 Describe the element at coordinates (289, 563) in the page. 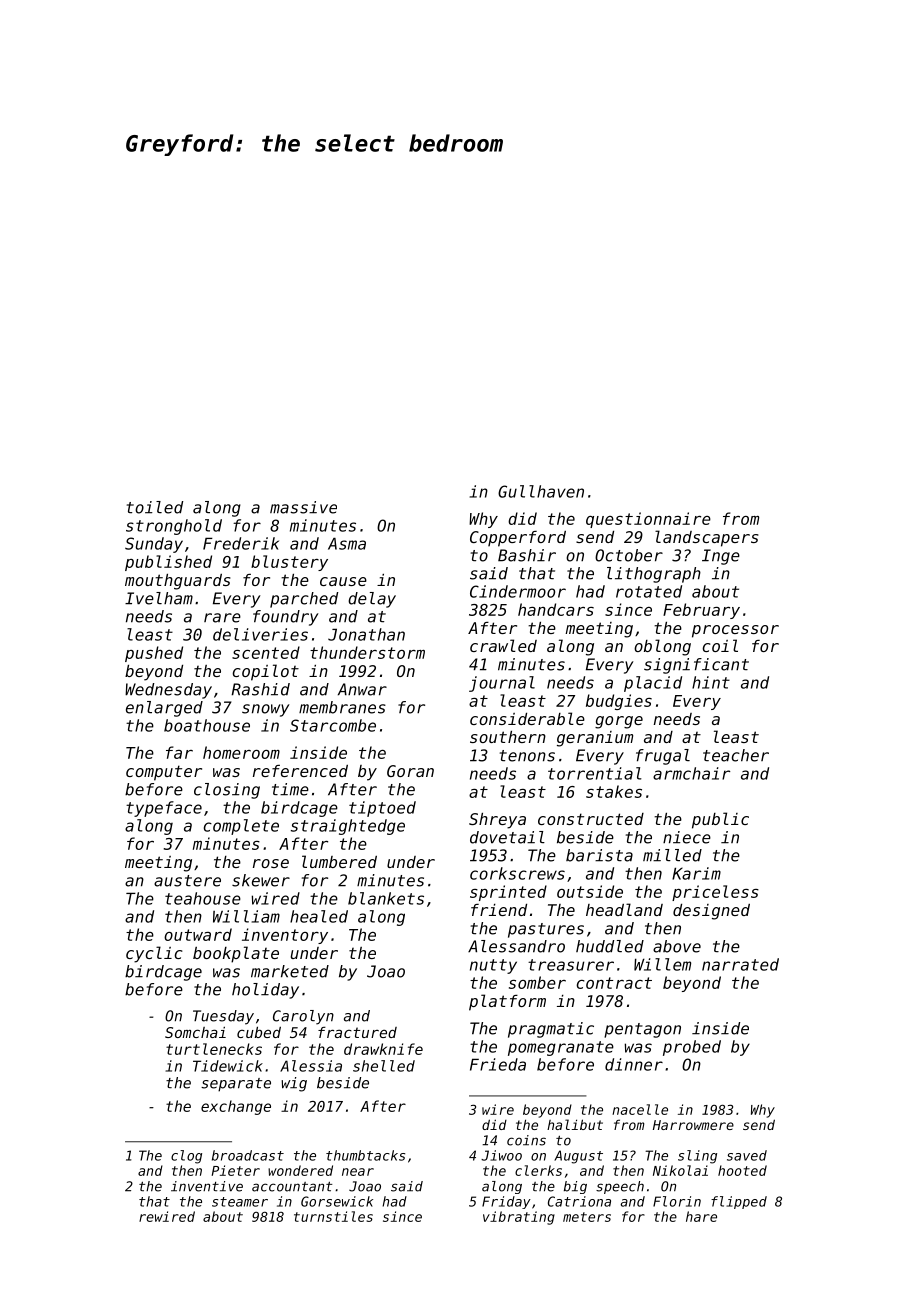

I see `blustery` at that location.
